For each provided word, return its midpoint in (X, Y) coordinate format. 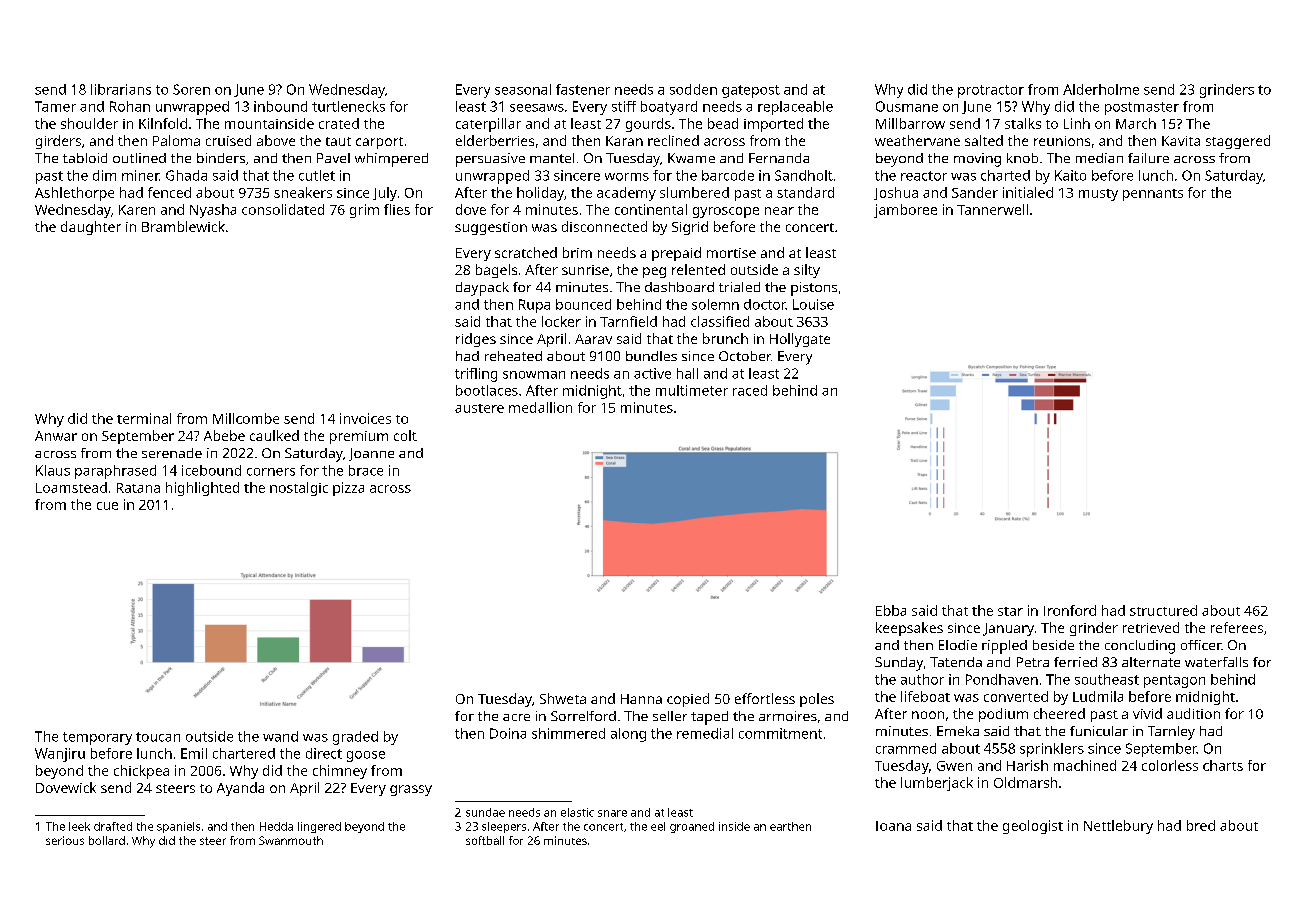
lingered (319, 827)
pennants (1153, 195)
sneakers (303, 192)
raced (750, 390)
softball (485, 840)
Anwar (56, 436)
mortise (731, 253)
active (652, 373)
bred (1201, 825)
